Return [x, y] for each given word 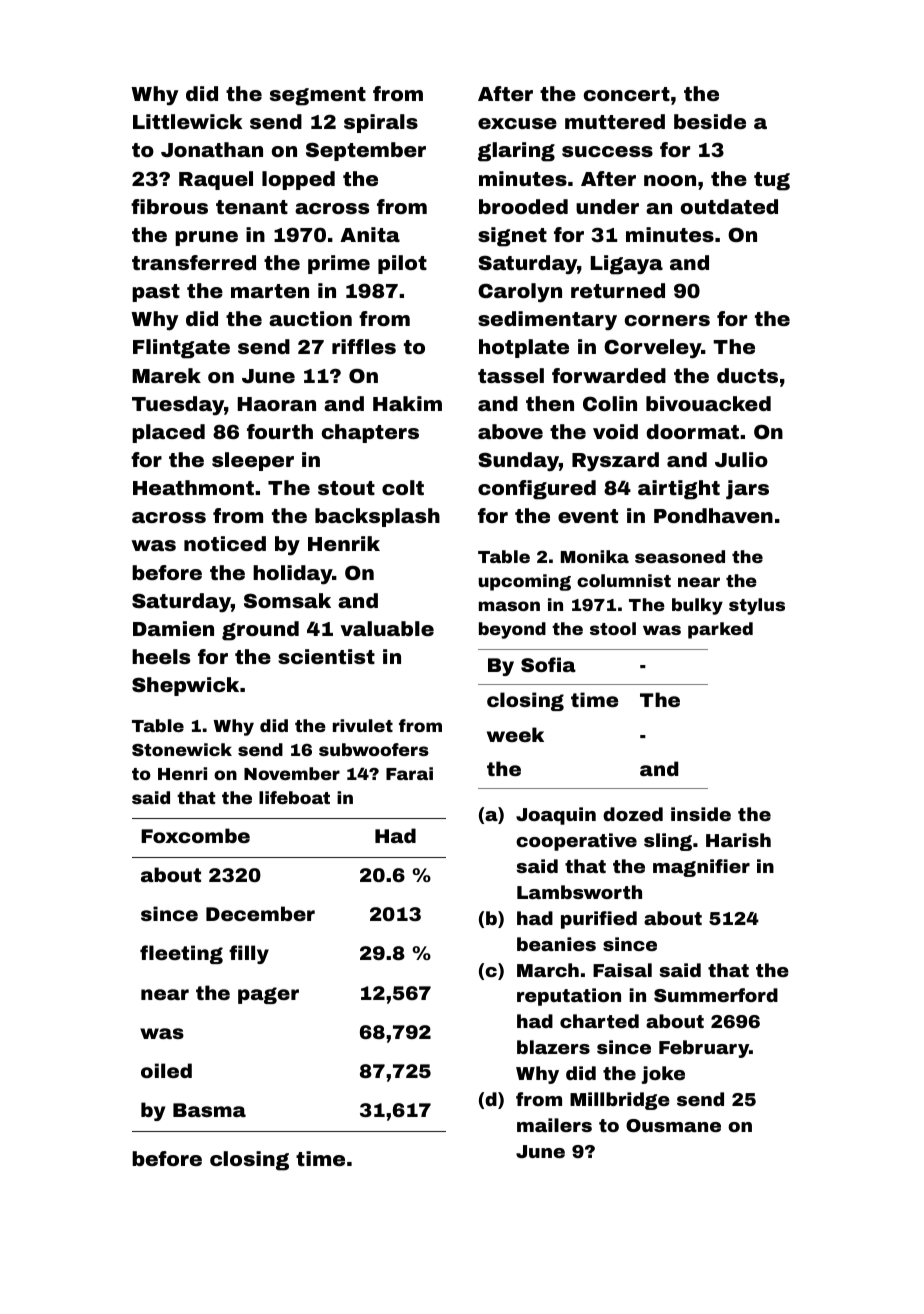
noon [670, 180]
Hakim [407, 403]
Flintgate [181, 349]
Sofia [548, 664]
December [260, 913]
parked [720, 630]
